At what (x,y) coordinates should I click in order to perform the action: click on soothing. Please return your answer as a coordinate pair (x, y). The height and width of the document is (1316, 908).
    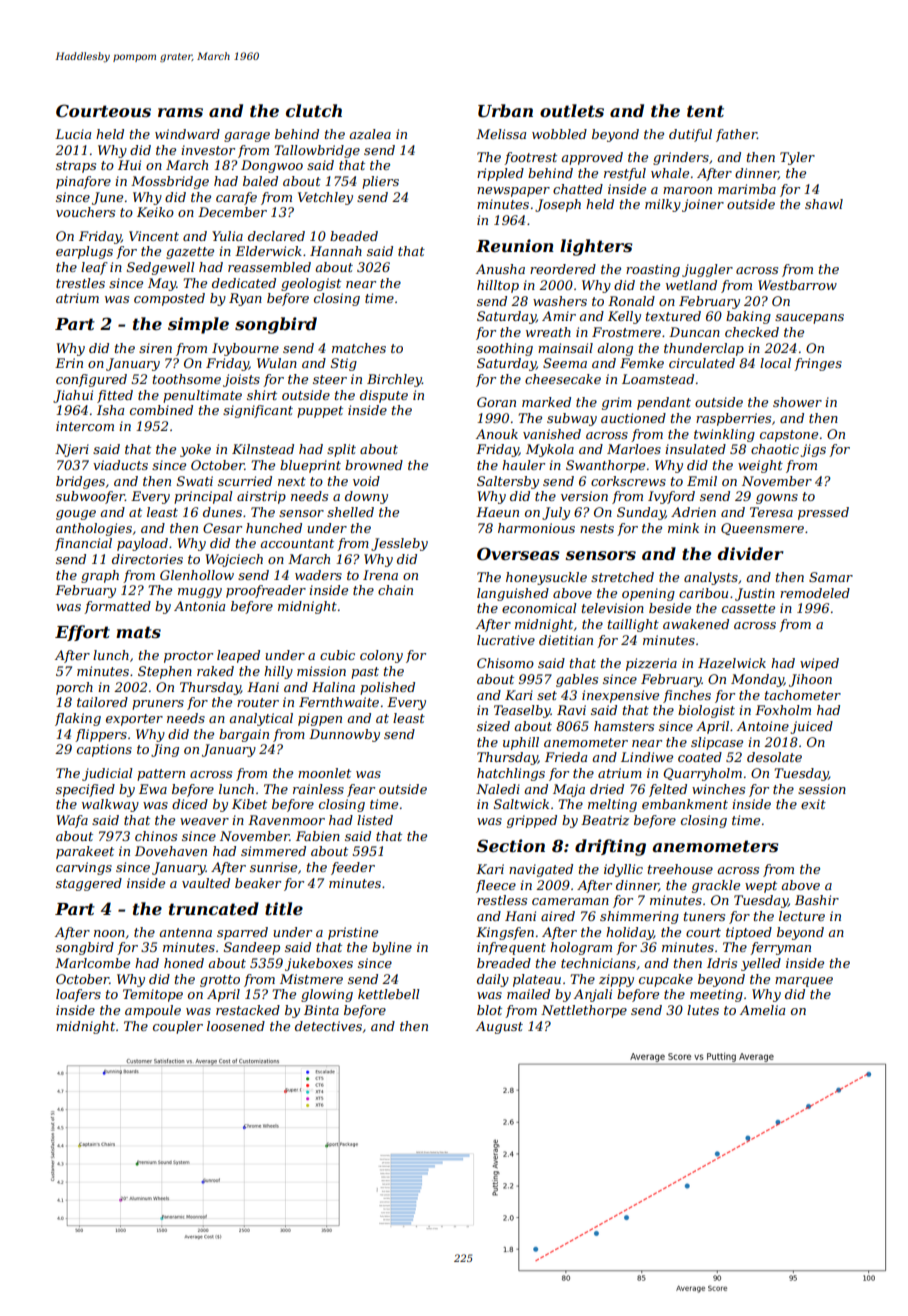
    Looking at the image, I should click on (505, 349).
